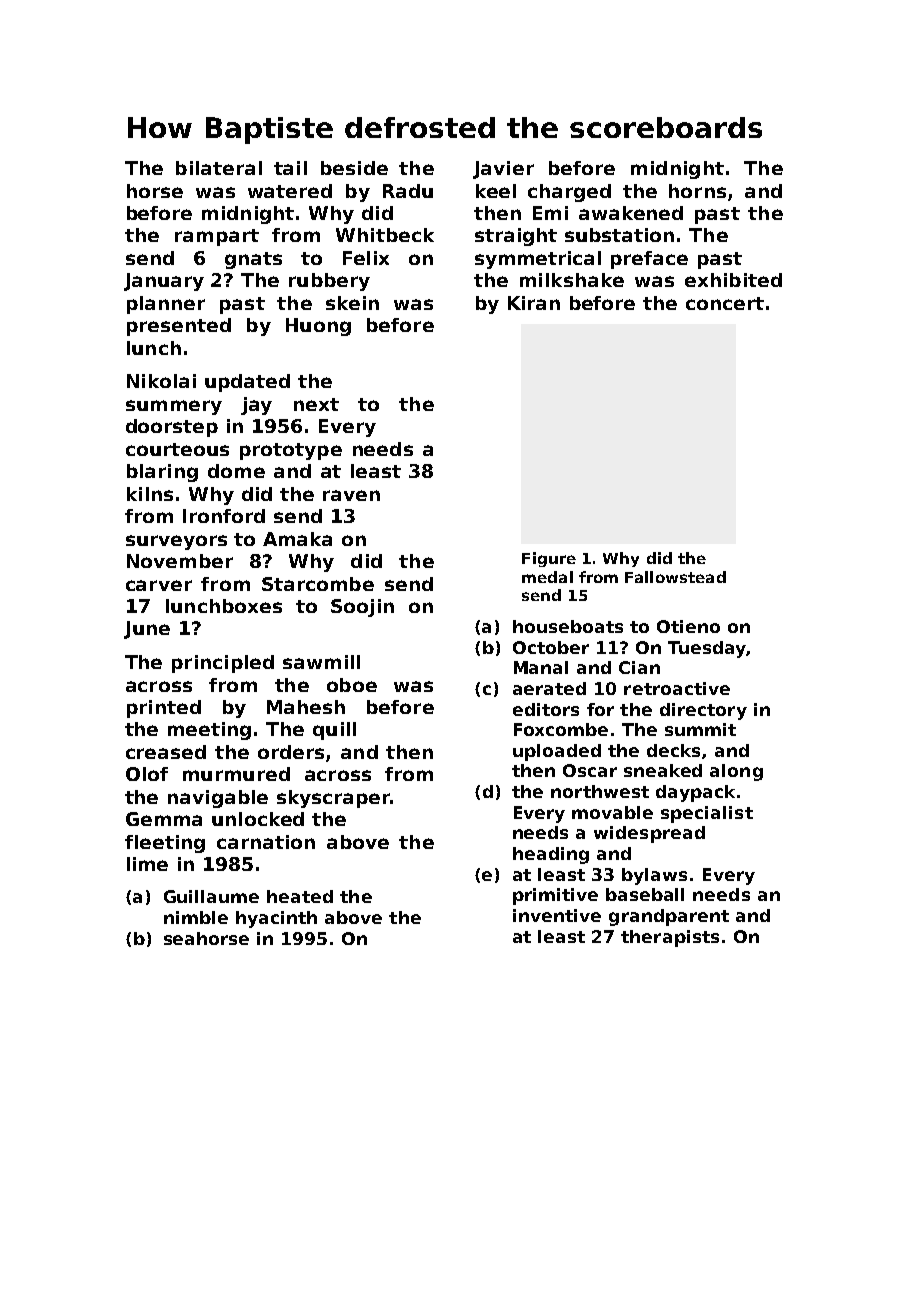  I want to click on hyacinth, so click(276, 919).
